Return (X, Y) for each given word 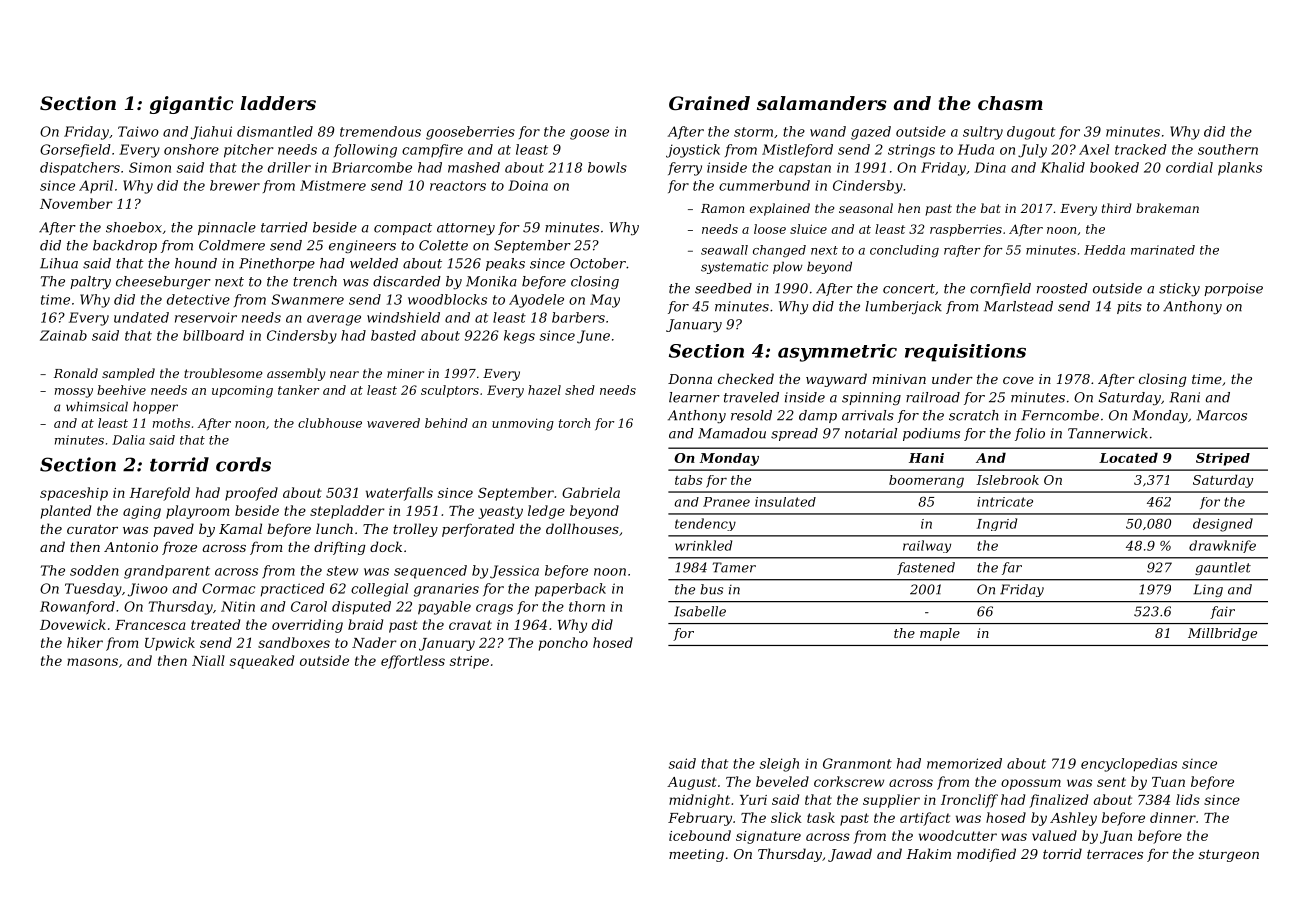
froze (179, 548)
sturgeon (1229, 856)
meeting (696, 855)
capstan (805, 169)
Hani (926, 458)
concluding (904, 251)
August (692, 783)
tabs (688, 480)
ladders (278, 103)
